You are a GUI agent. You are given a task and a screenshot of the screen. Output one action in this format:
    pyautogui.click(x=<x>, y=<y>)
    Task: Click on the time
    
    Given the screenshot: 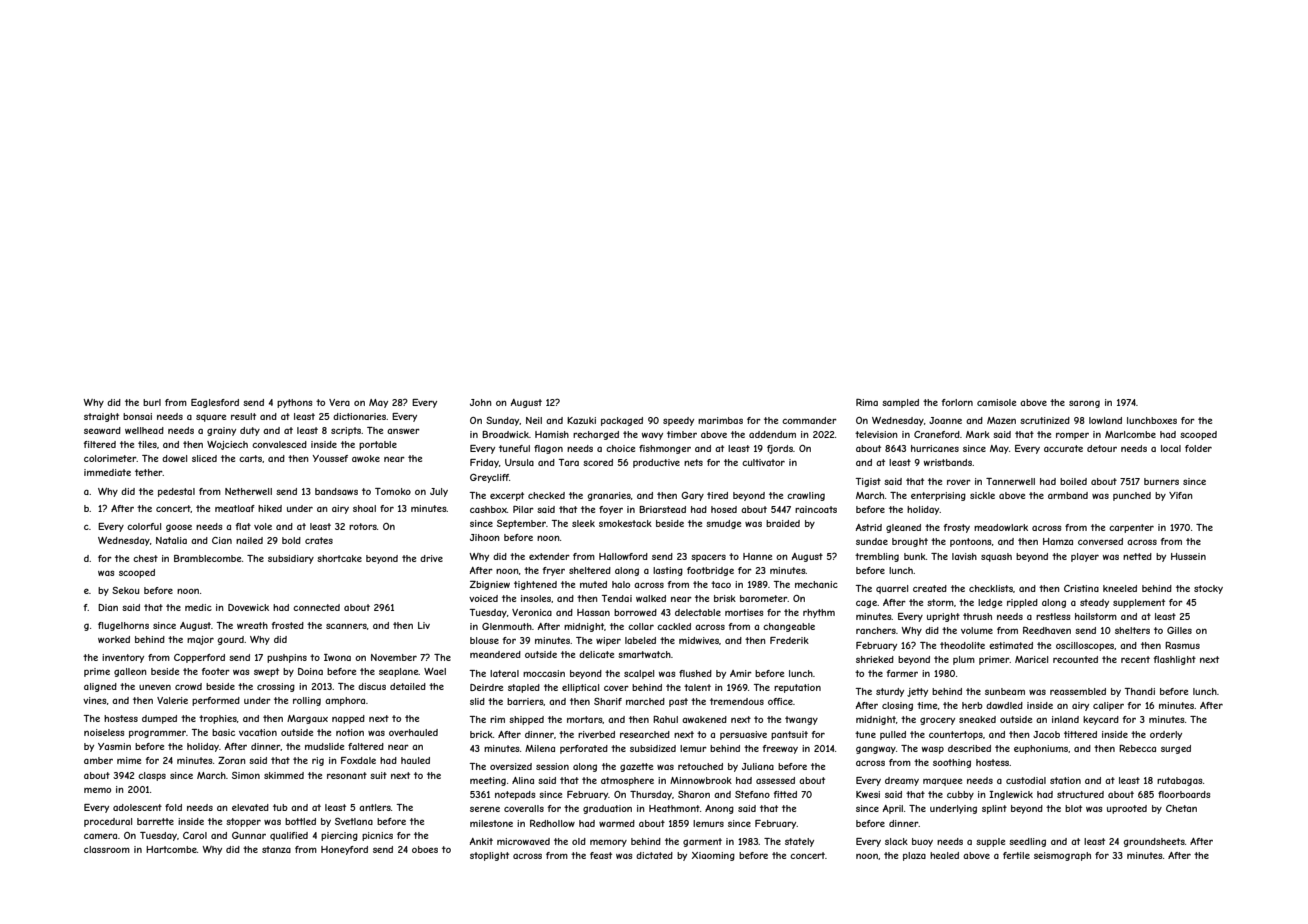 What is the action you would take?
    pyautogui.click(x=927, y=705)
